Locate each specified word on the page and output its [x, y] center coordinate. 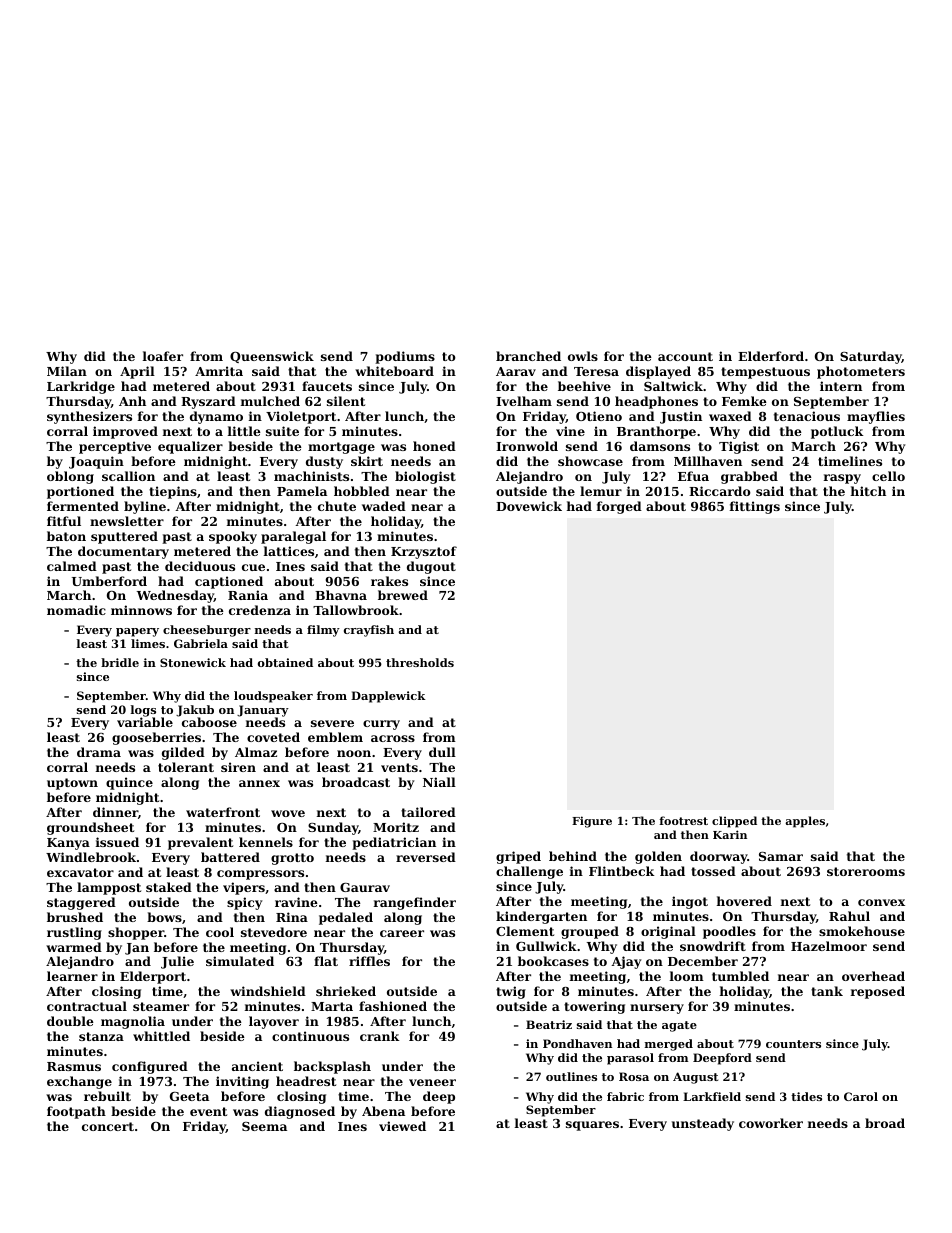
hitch [868, 491]
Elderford [771, 356]
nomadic [76, 610]
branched [528, 356]
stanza [101, 1036]
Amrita [219, 371]
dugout [431, 567]
